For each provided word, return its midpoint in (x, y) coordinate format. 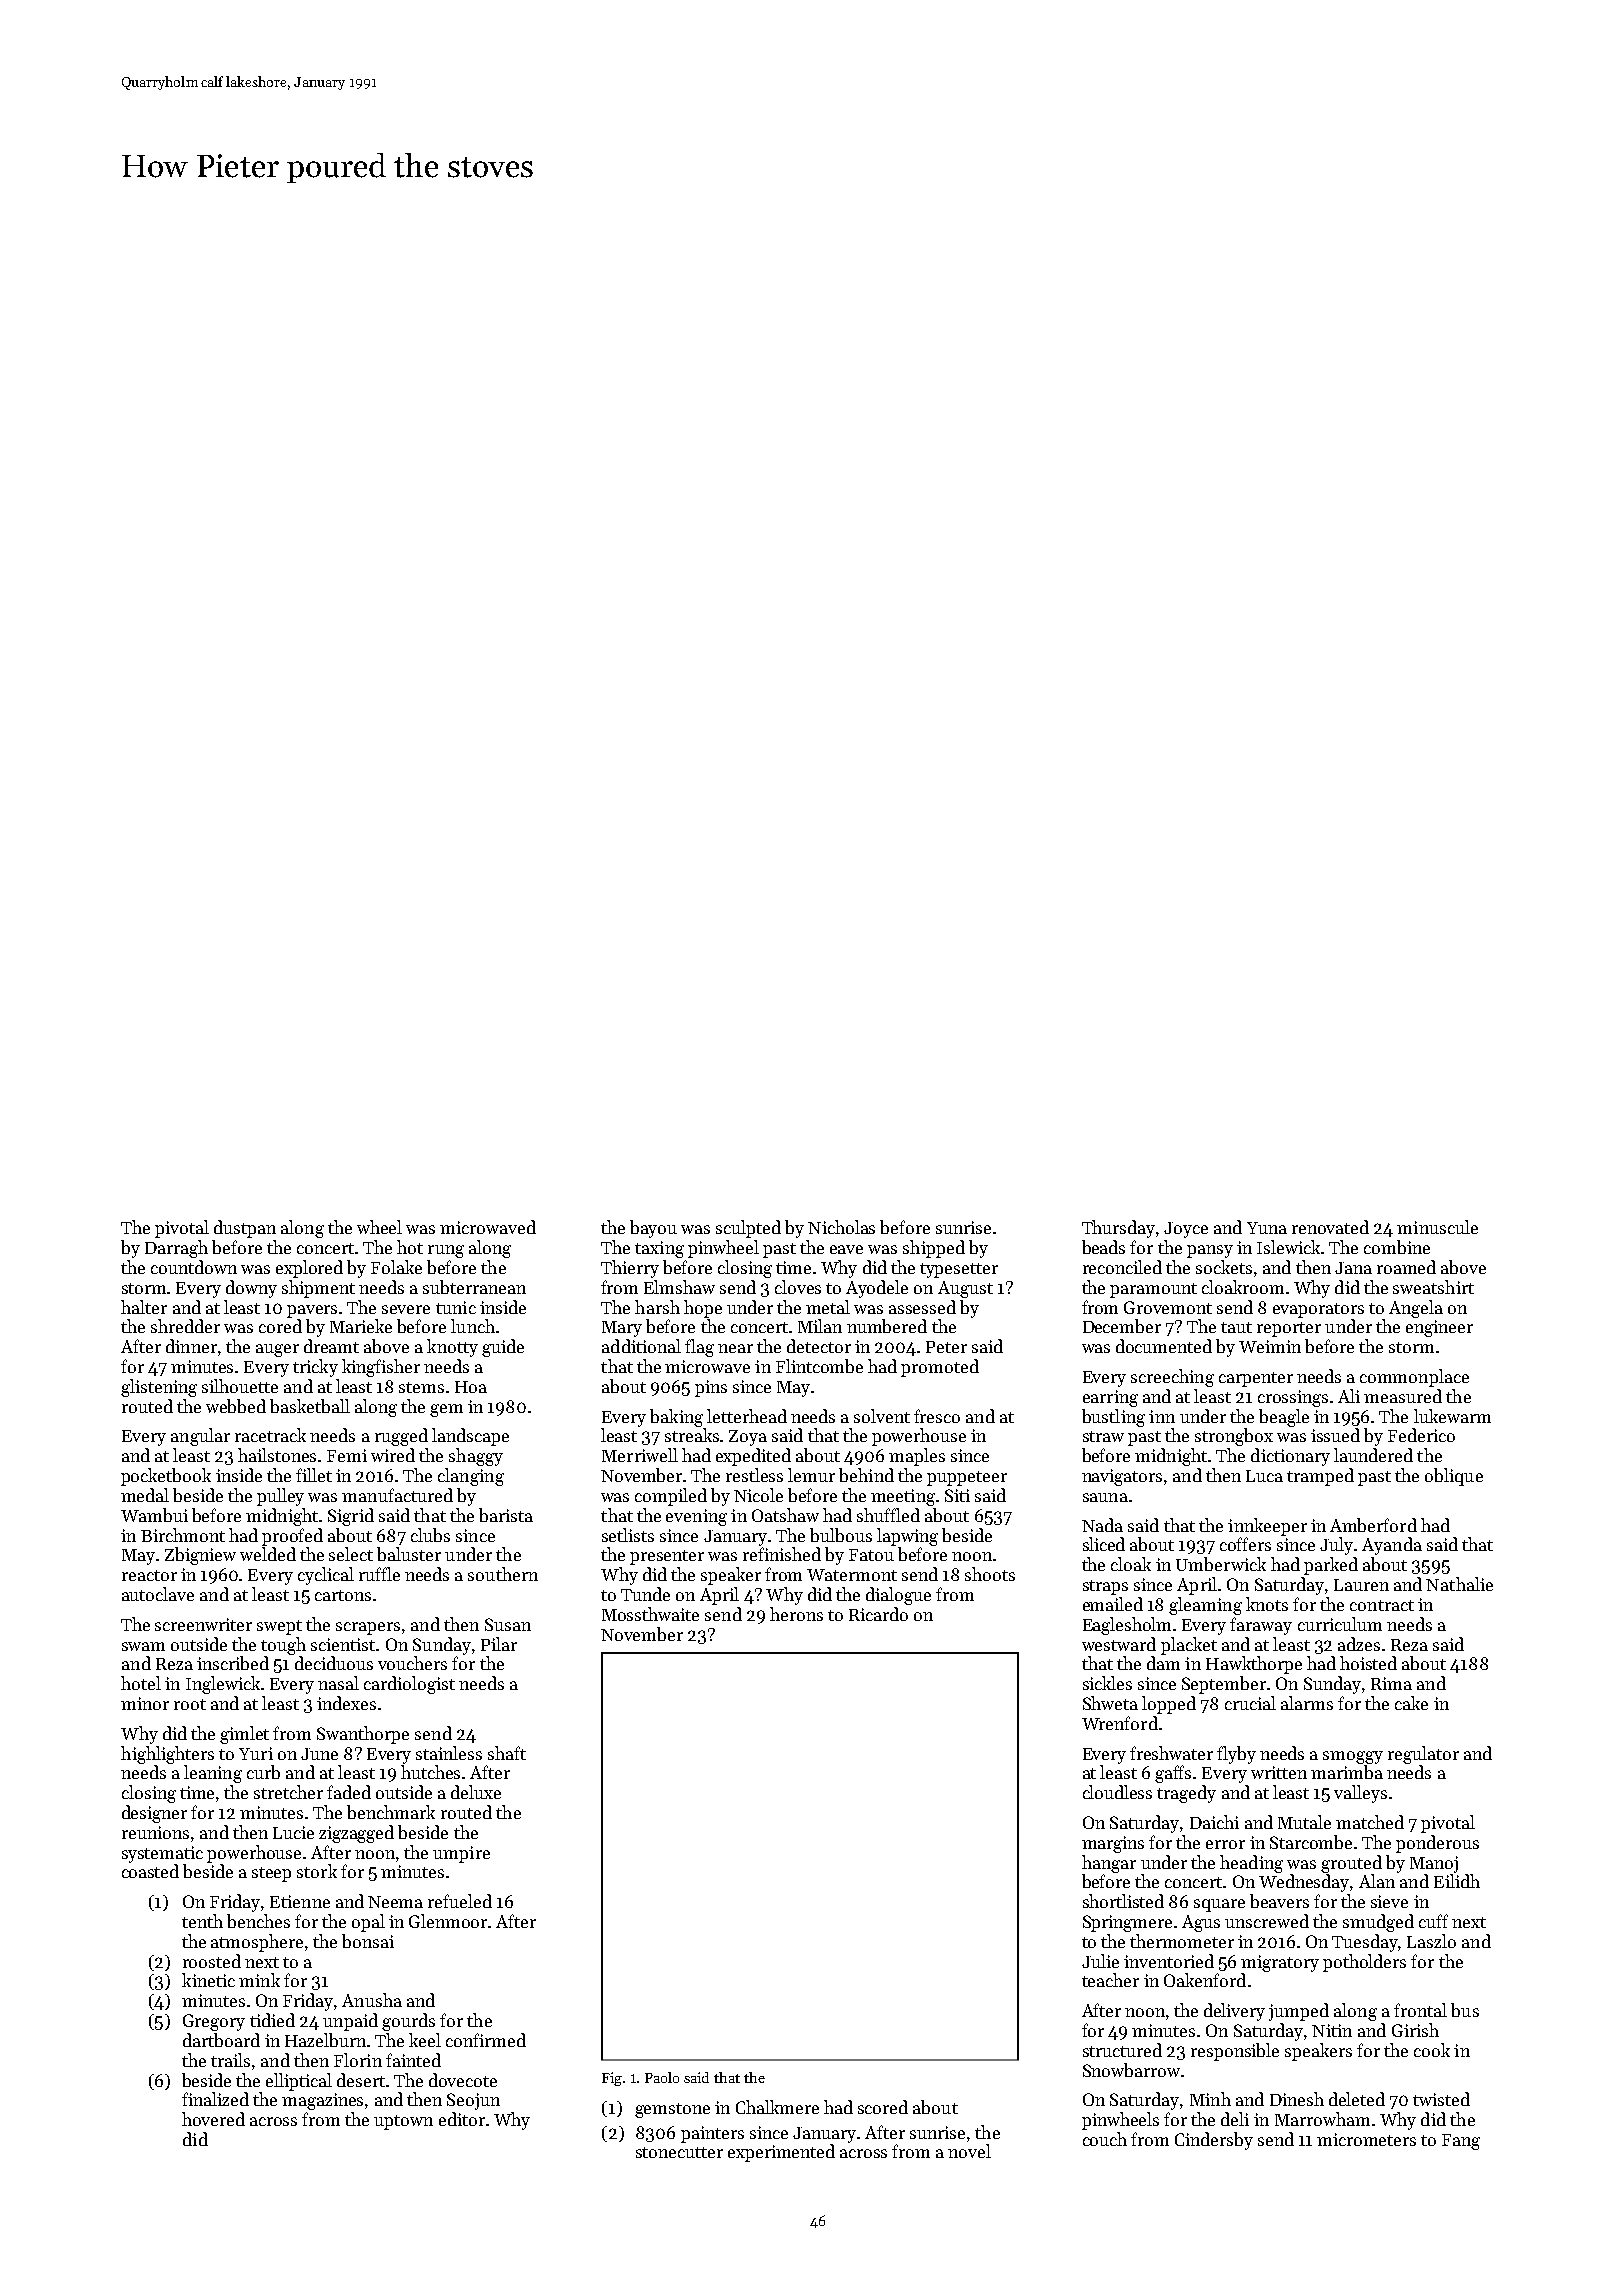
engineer (1439, 1328)
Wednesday (1304, 1883)
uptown (403, 2122)
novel (969, 2151)
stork (317, 1871)
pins (711, 1388)
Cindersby (1214, 2141)
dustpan (245, 1229)
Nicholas (841, 1227)
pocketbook (166, 1477)
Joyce (1186, 1230)
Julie (1100, 1961)
